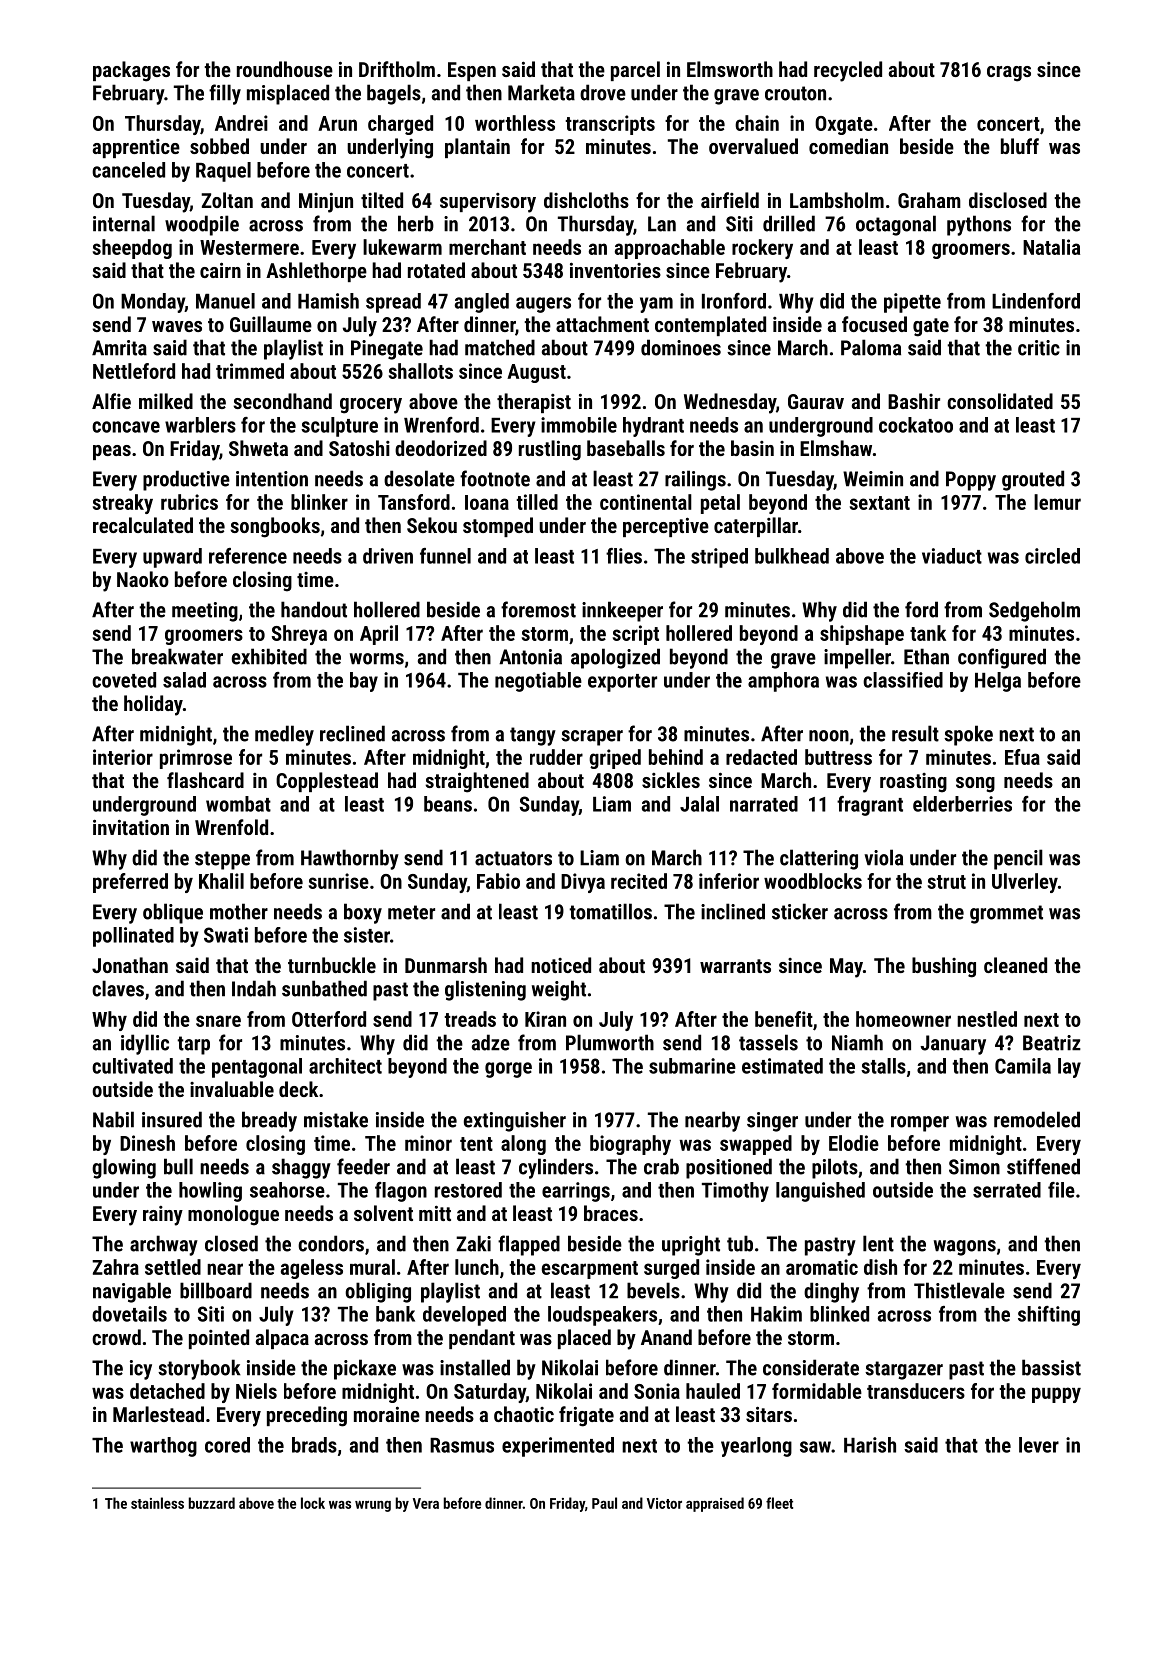  Describe the element at coordinates (837, 200) in the page. I see `Lambsholm` at that location.
